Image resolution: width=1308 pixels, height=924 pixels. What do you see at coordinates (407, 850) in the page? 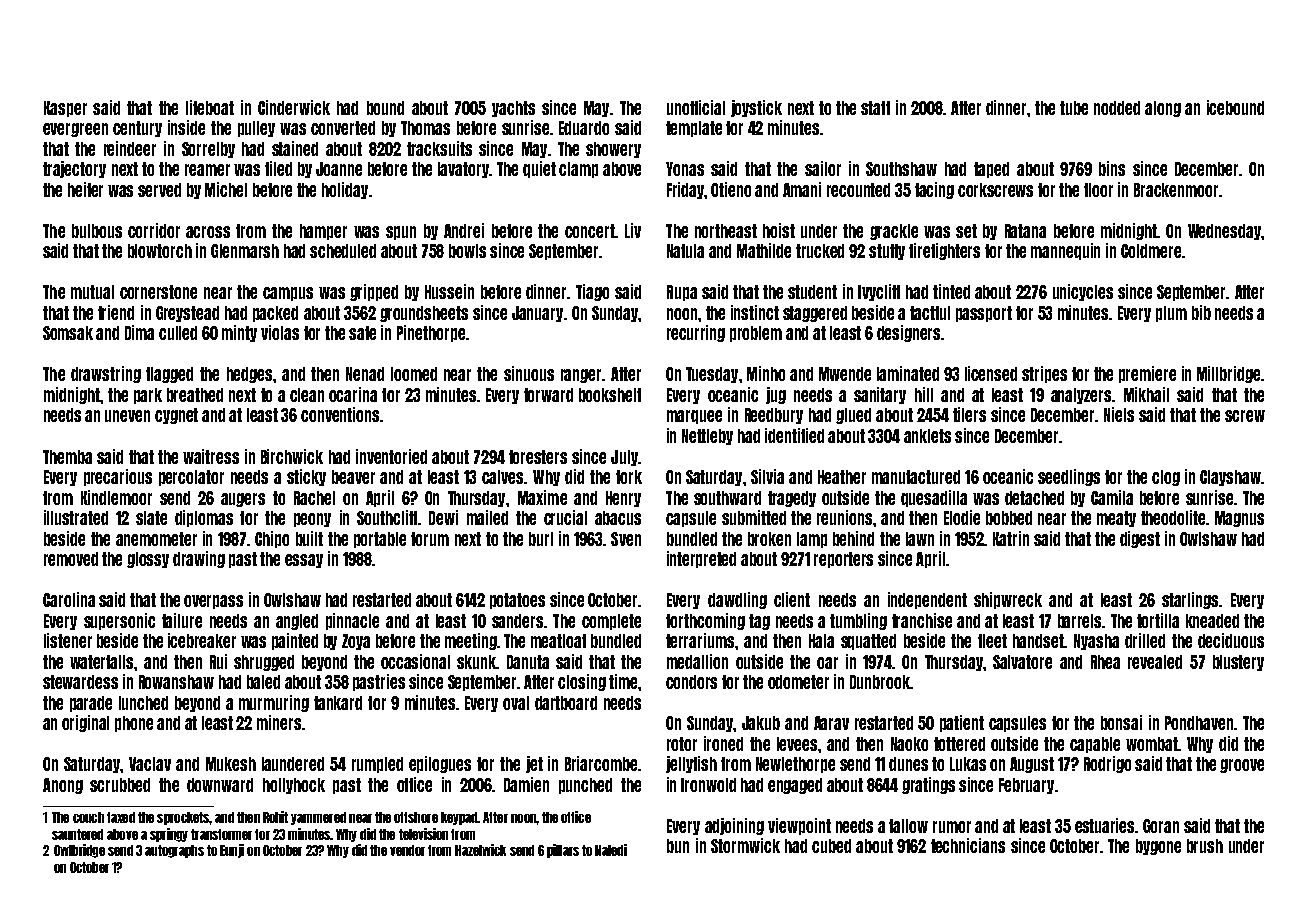
I see `vendor` at bounding box center [407, 850].
